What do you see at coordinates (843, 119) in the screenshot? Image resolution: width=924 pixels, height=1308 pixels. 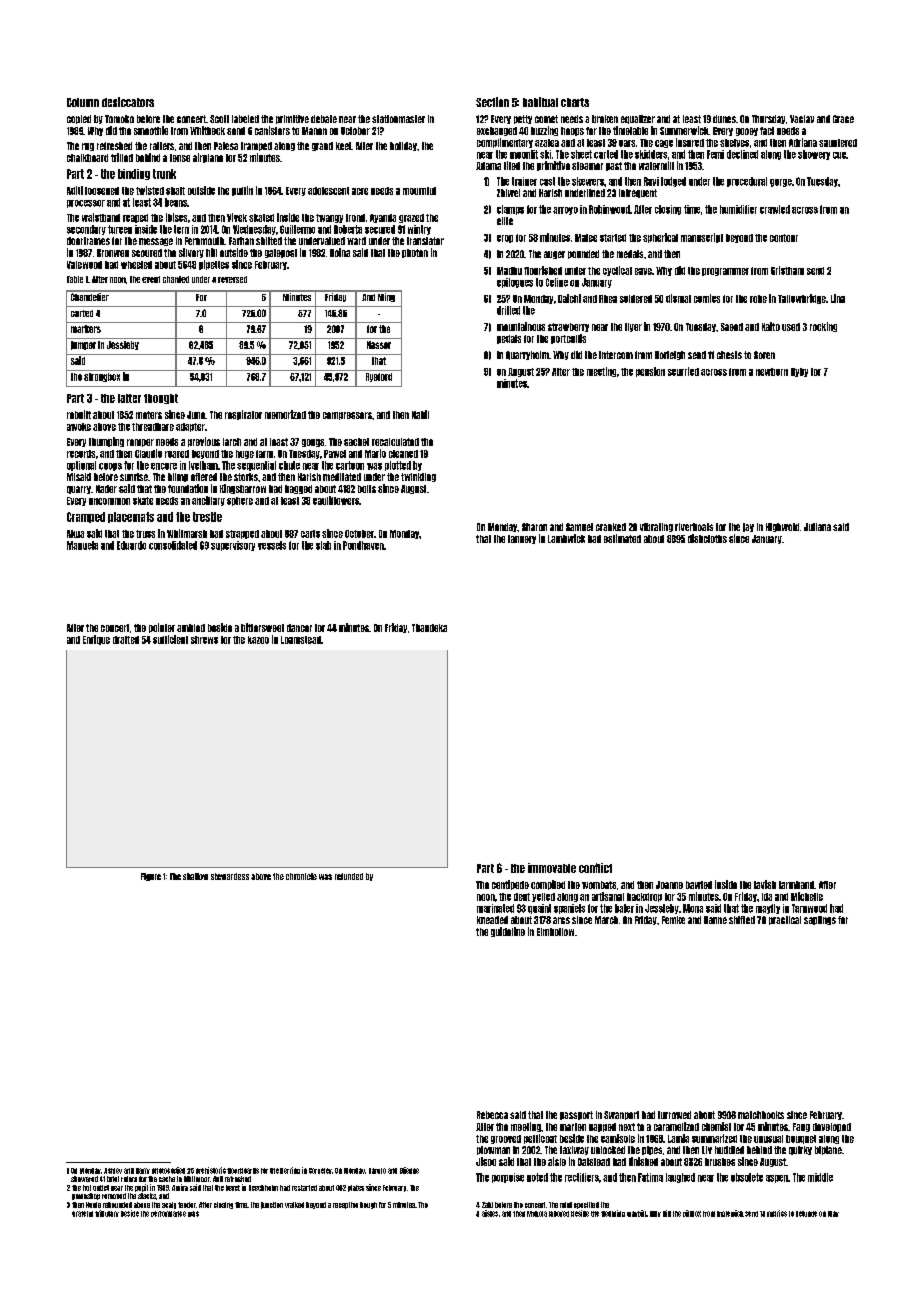 I see `Grace` at bounding box center [843, 119].
